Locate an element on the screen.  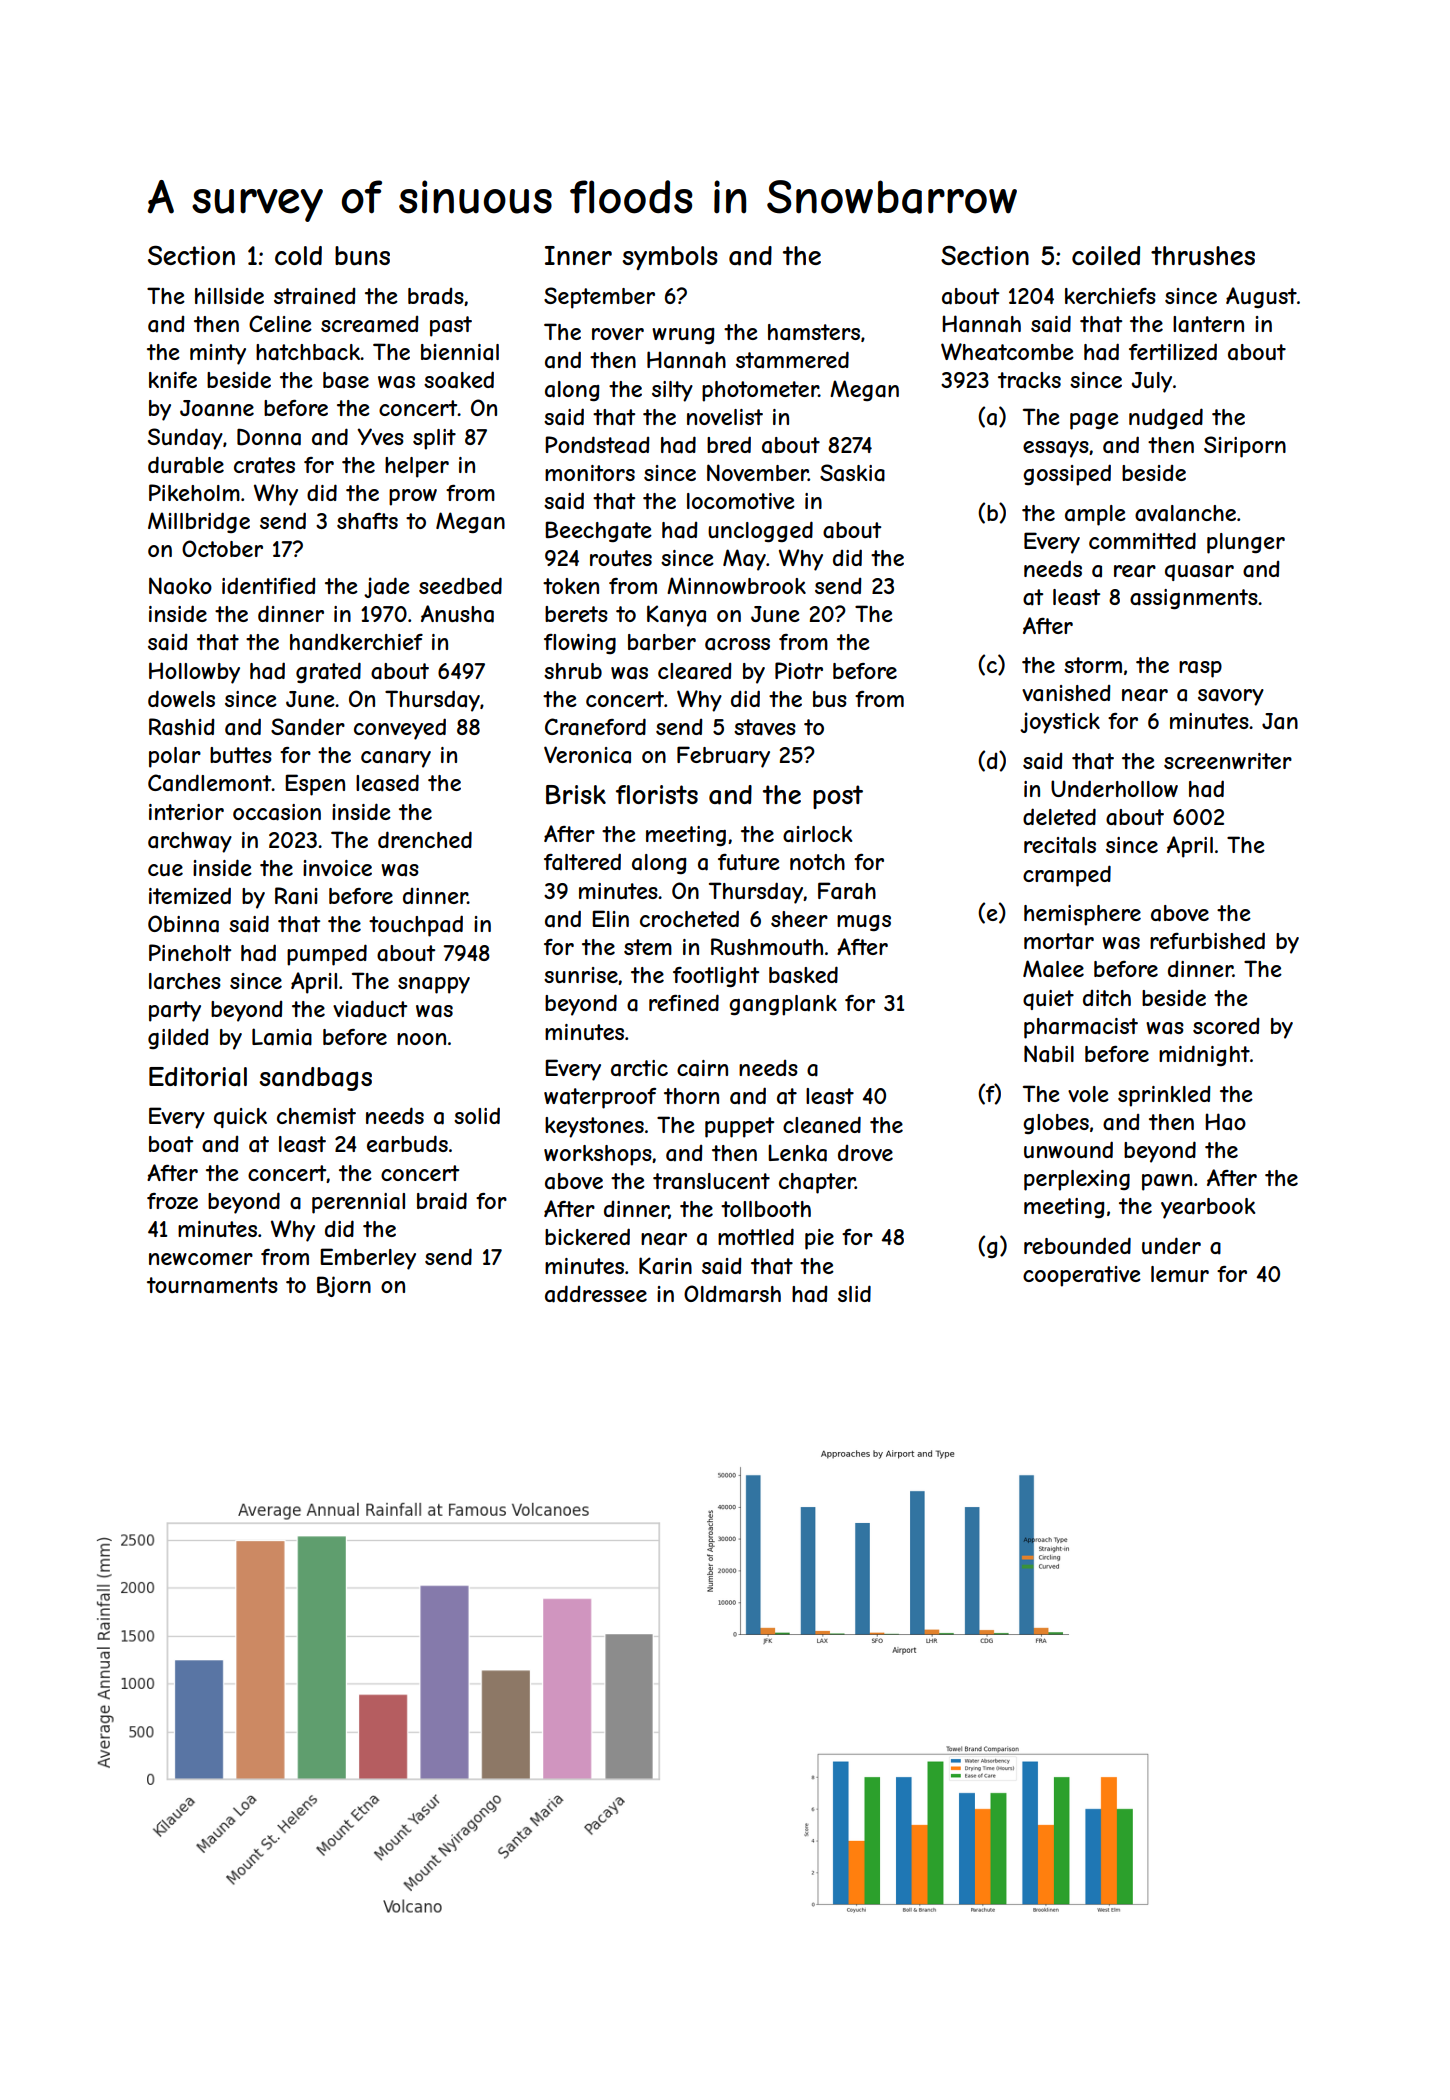
Espen is located at coordinates (315, 785).
